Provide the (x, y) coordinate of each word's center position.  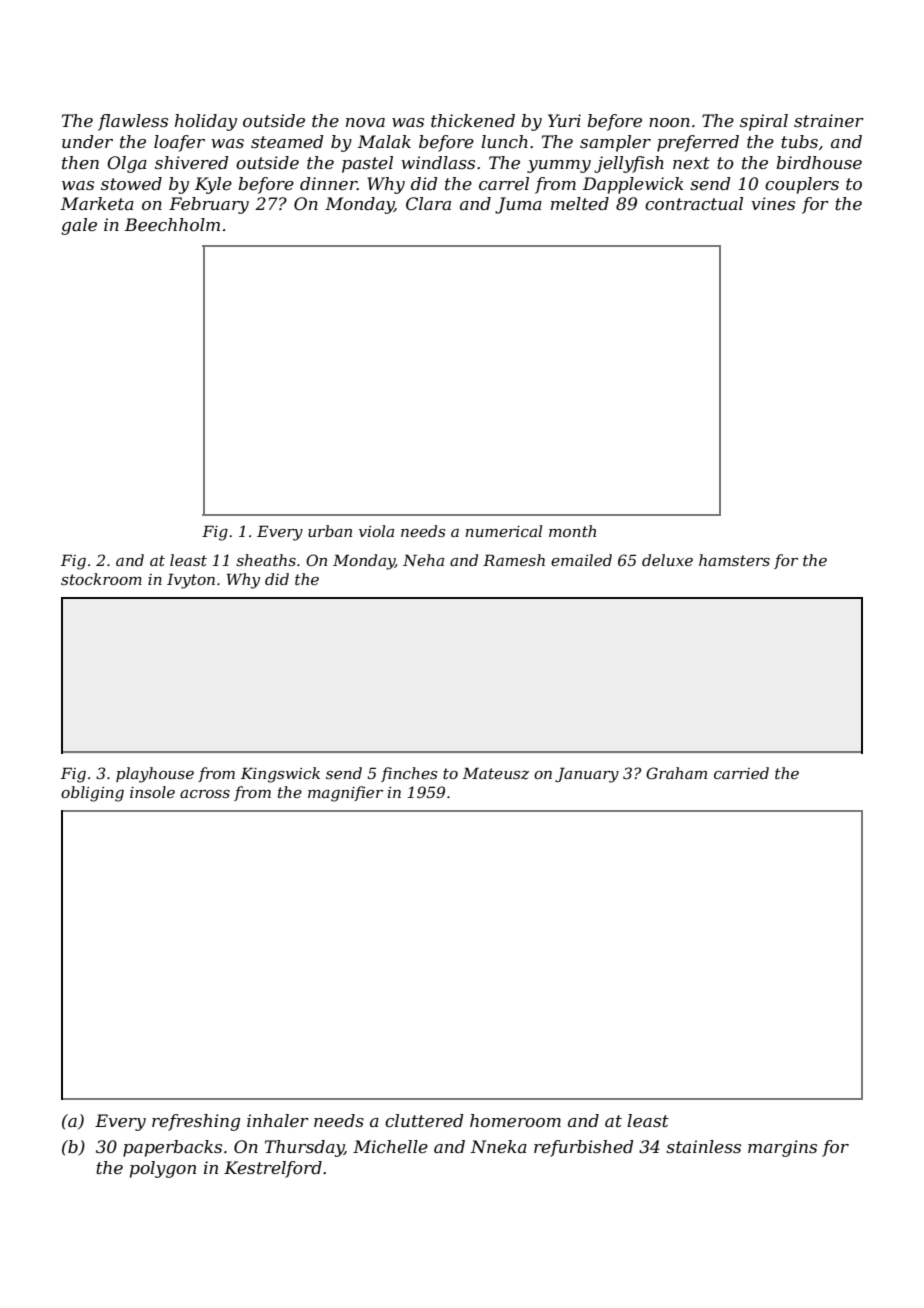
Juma (518, 205)
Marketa (97, 203)
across (205, 794)
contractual (694, 203)
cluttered (424, 1120)
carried (741, 773)
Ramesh (514, 560)
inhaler (278, 1120)
